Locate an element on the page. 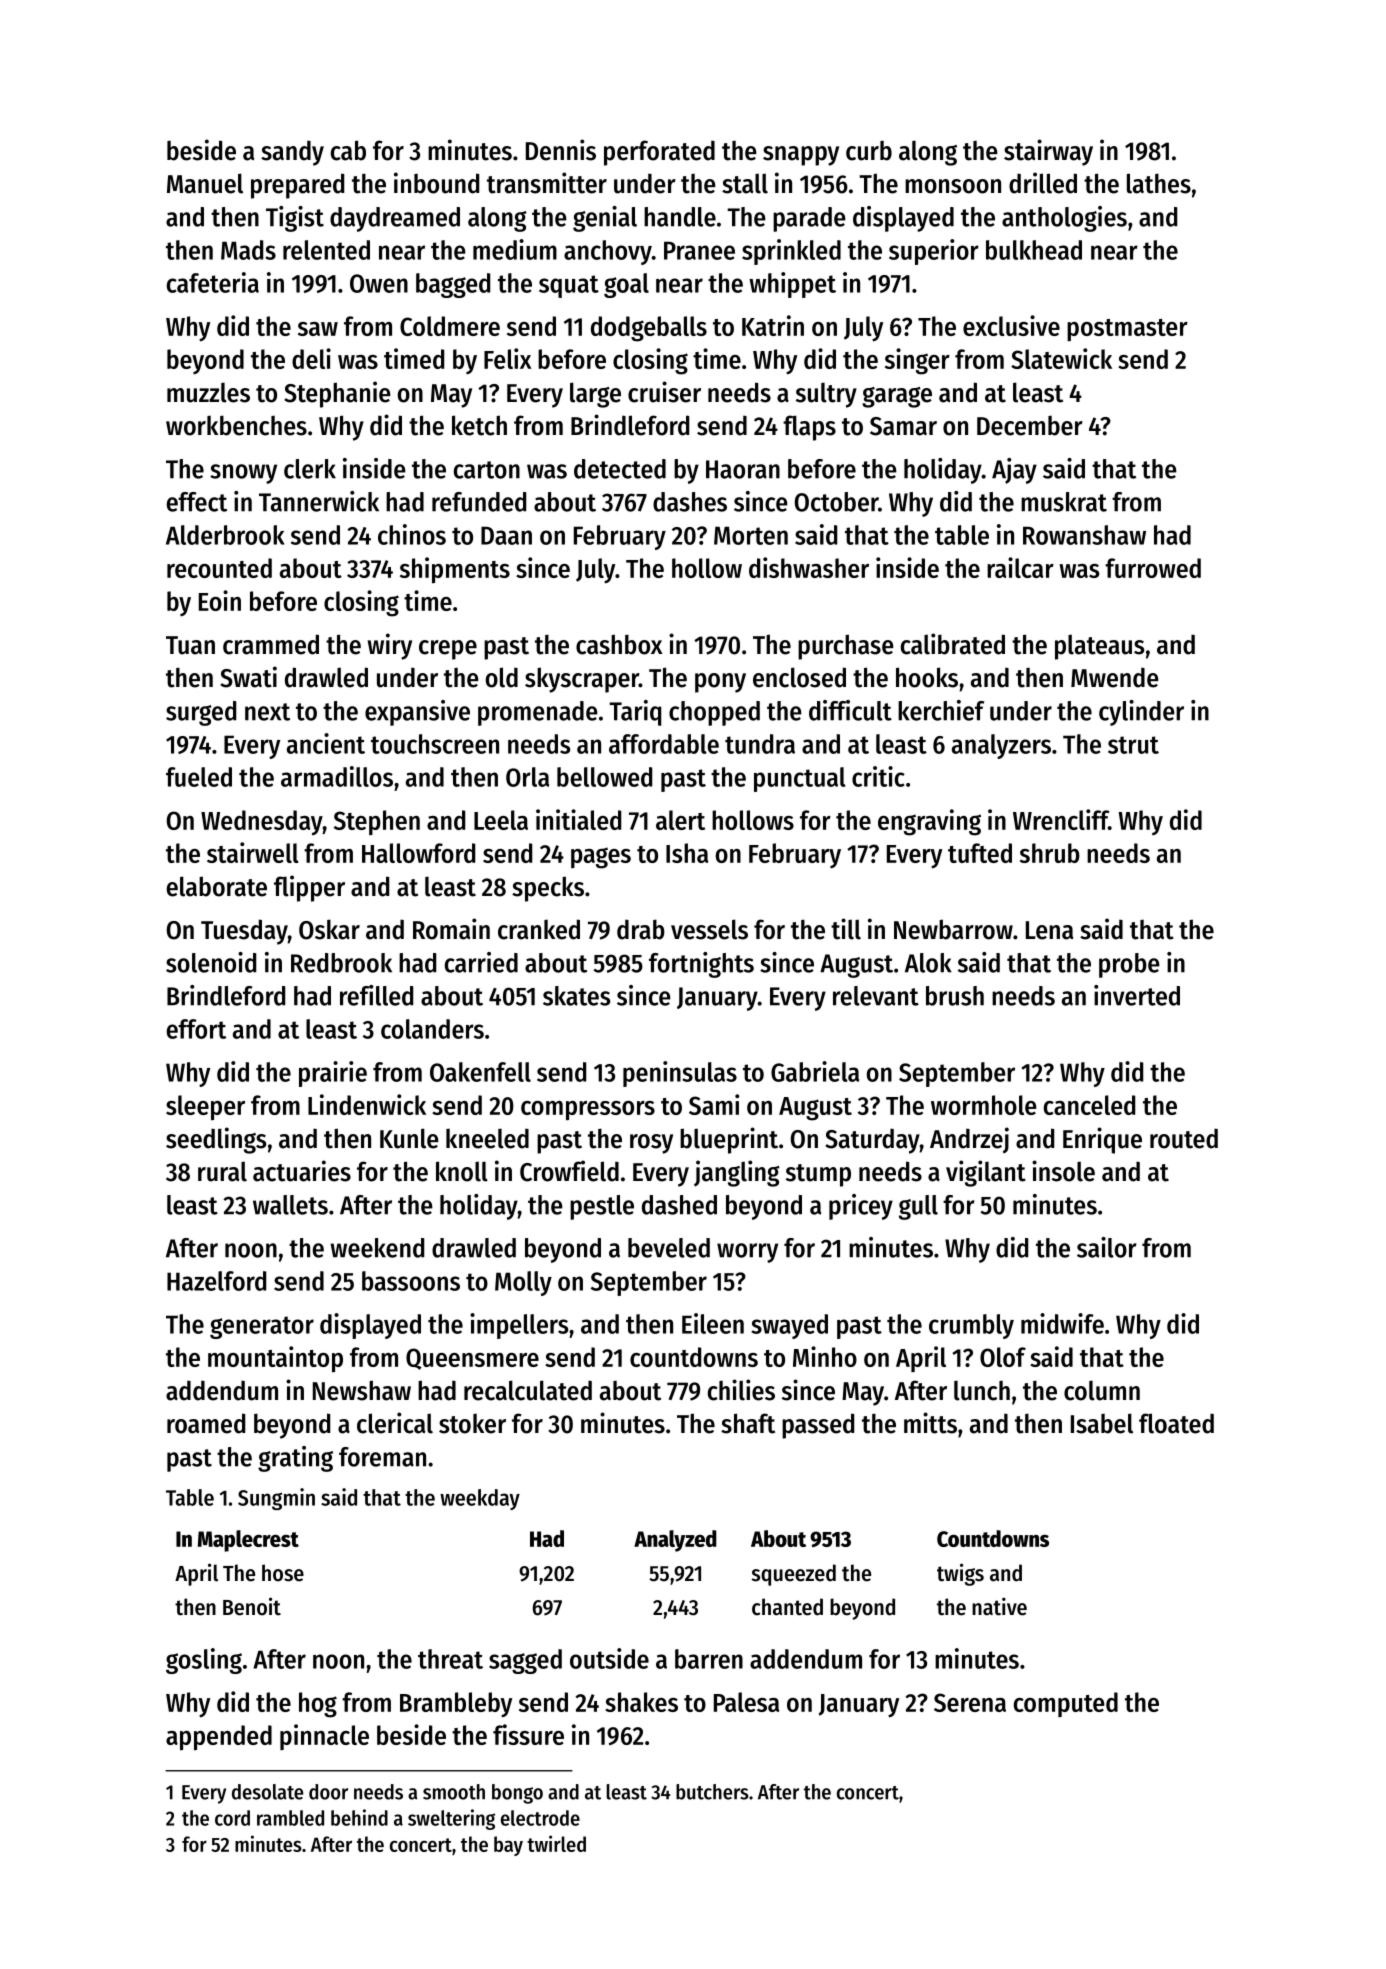 This document has height=1969, width=1386. routed is located at coordinates (1184, 1138).
